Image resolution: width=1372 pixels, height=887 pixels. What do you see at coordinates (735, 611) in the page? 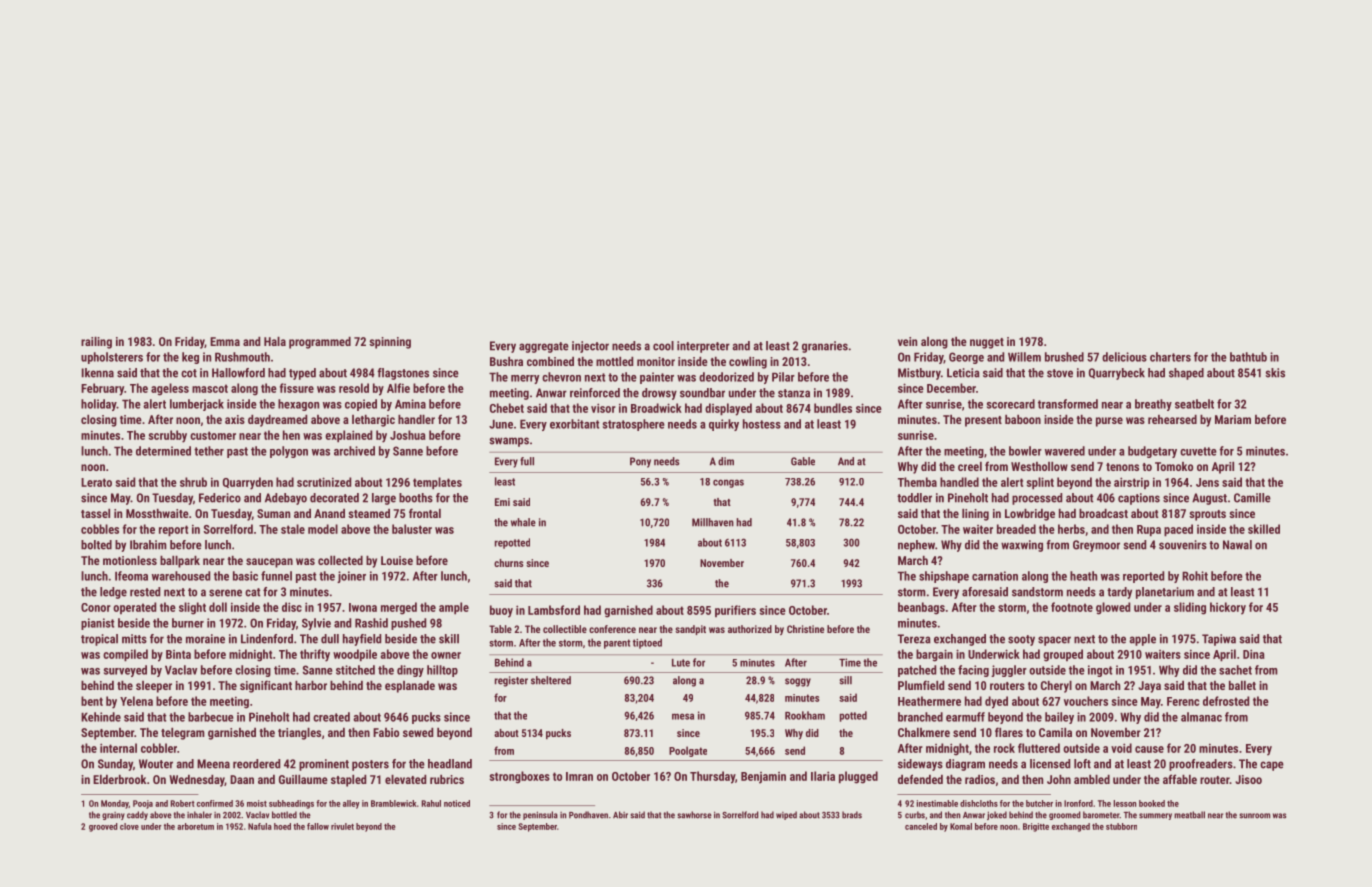
I see `purifiers` at bounding box center [735, 611].
